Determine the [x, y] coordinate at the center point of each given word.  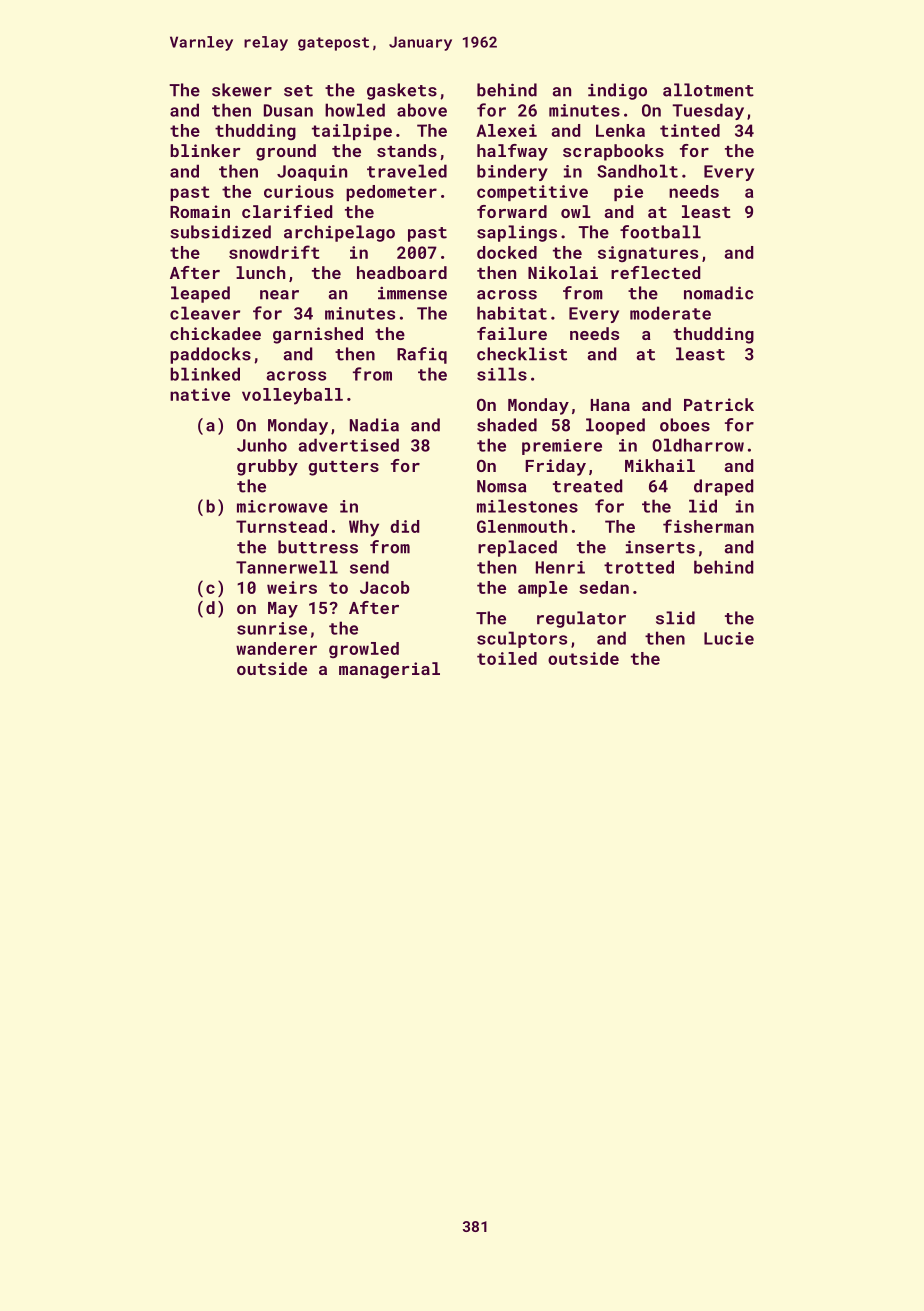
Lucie [729, 638]
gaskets [402, 91]
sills [502, 374]
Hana [610, 405]
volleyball [292, 396]
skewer [242, 90]
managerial [389, 670]
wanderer [276, 648]
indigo [617, 91]
